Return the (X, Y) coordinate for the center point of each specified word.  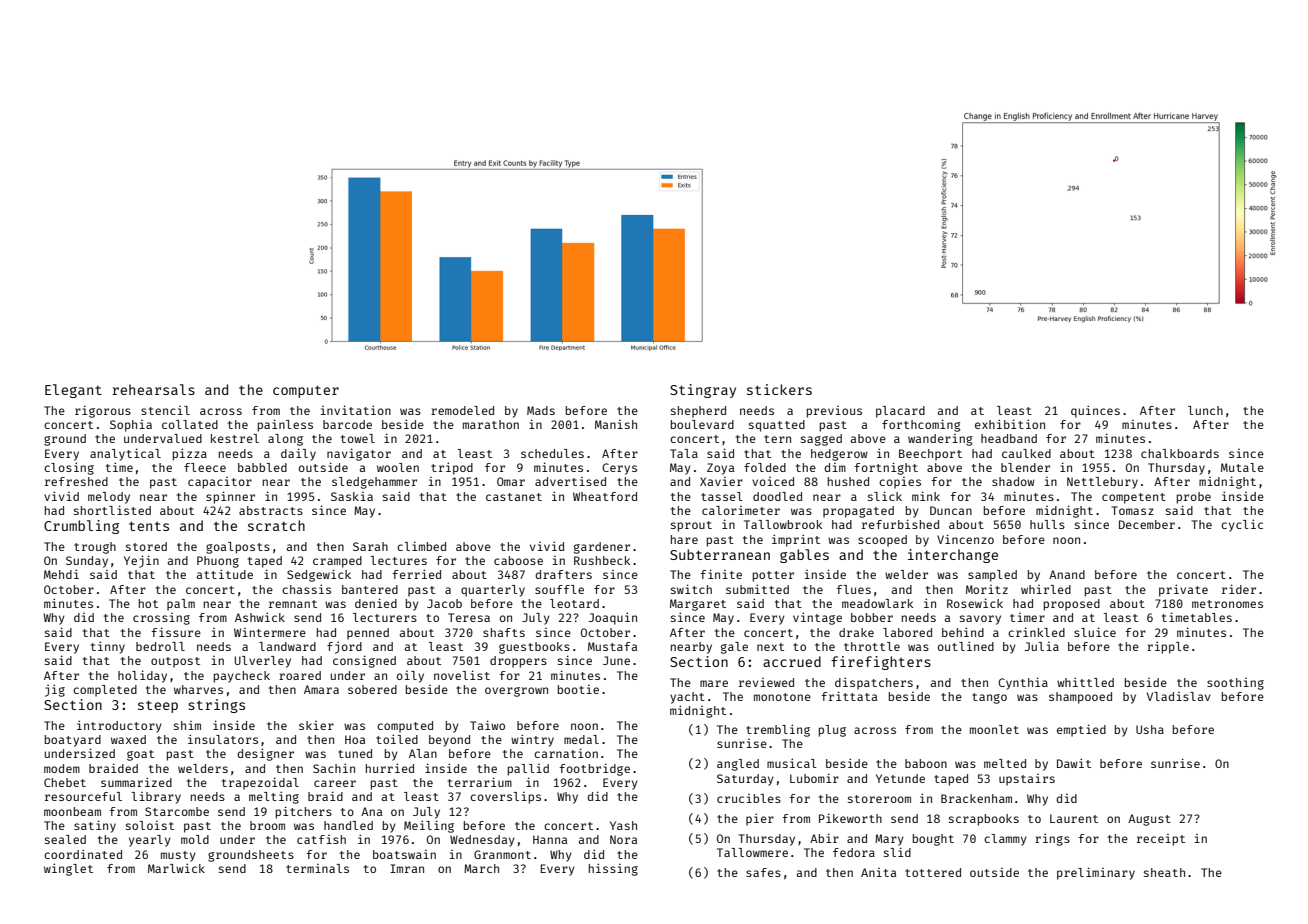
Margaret (698, 605)
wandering (940, 440)
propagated (858, 512)
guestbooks (534, 648)
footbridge (594, 769)
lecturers (385, 617)
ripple (1168, 647)
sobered (372, 689)
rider (1239, 589)
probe (1194, 498)
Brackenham (976, 798)
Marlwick (176, 868)
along (285, 440)
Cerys (619, 469)
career (335, 783)
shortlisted (112, 510)
